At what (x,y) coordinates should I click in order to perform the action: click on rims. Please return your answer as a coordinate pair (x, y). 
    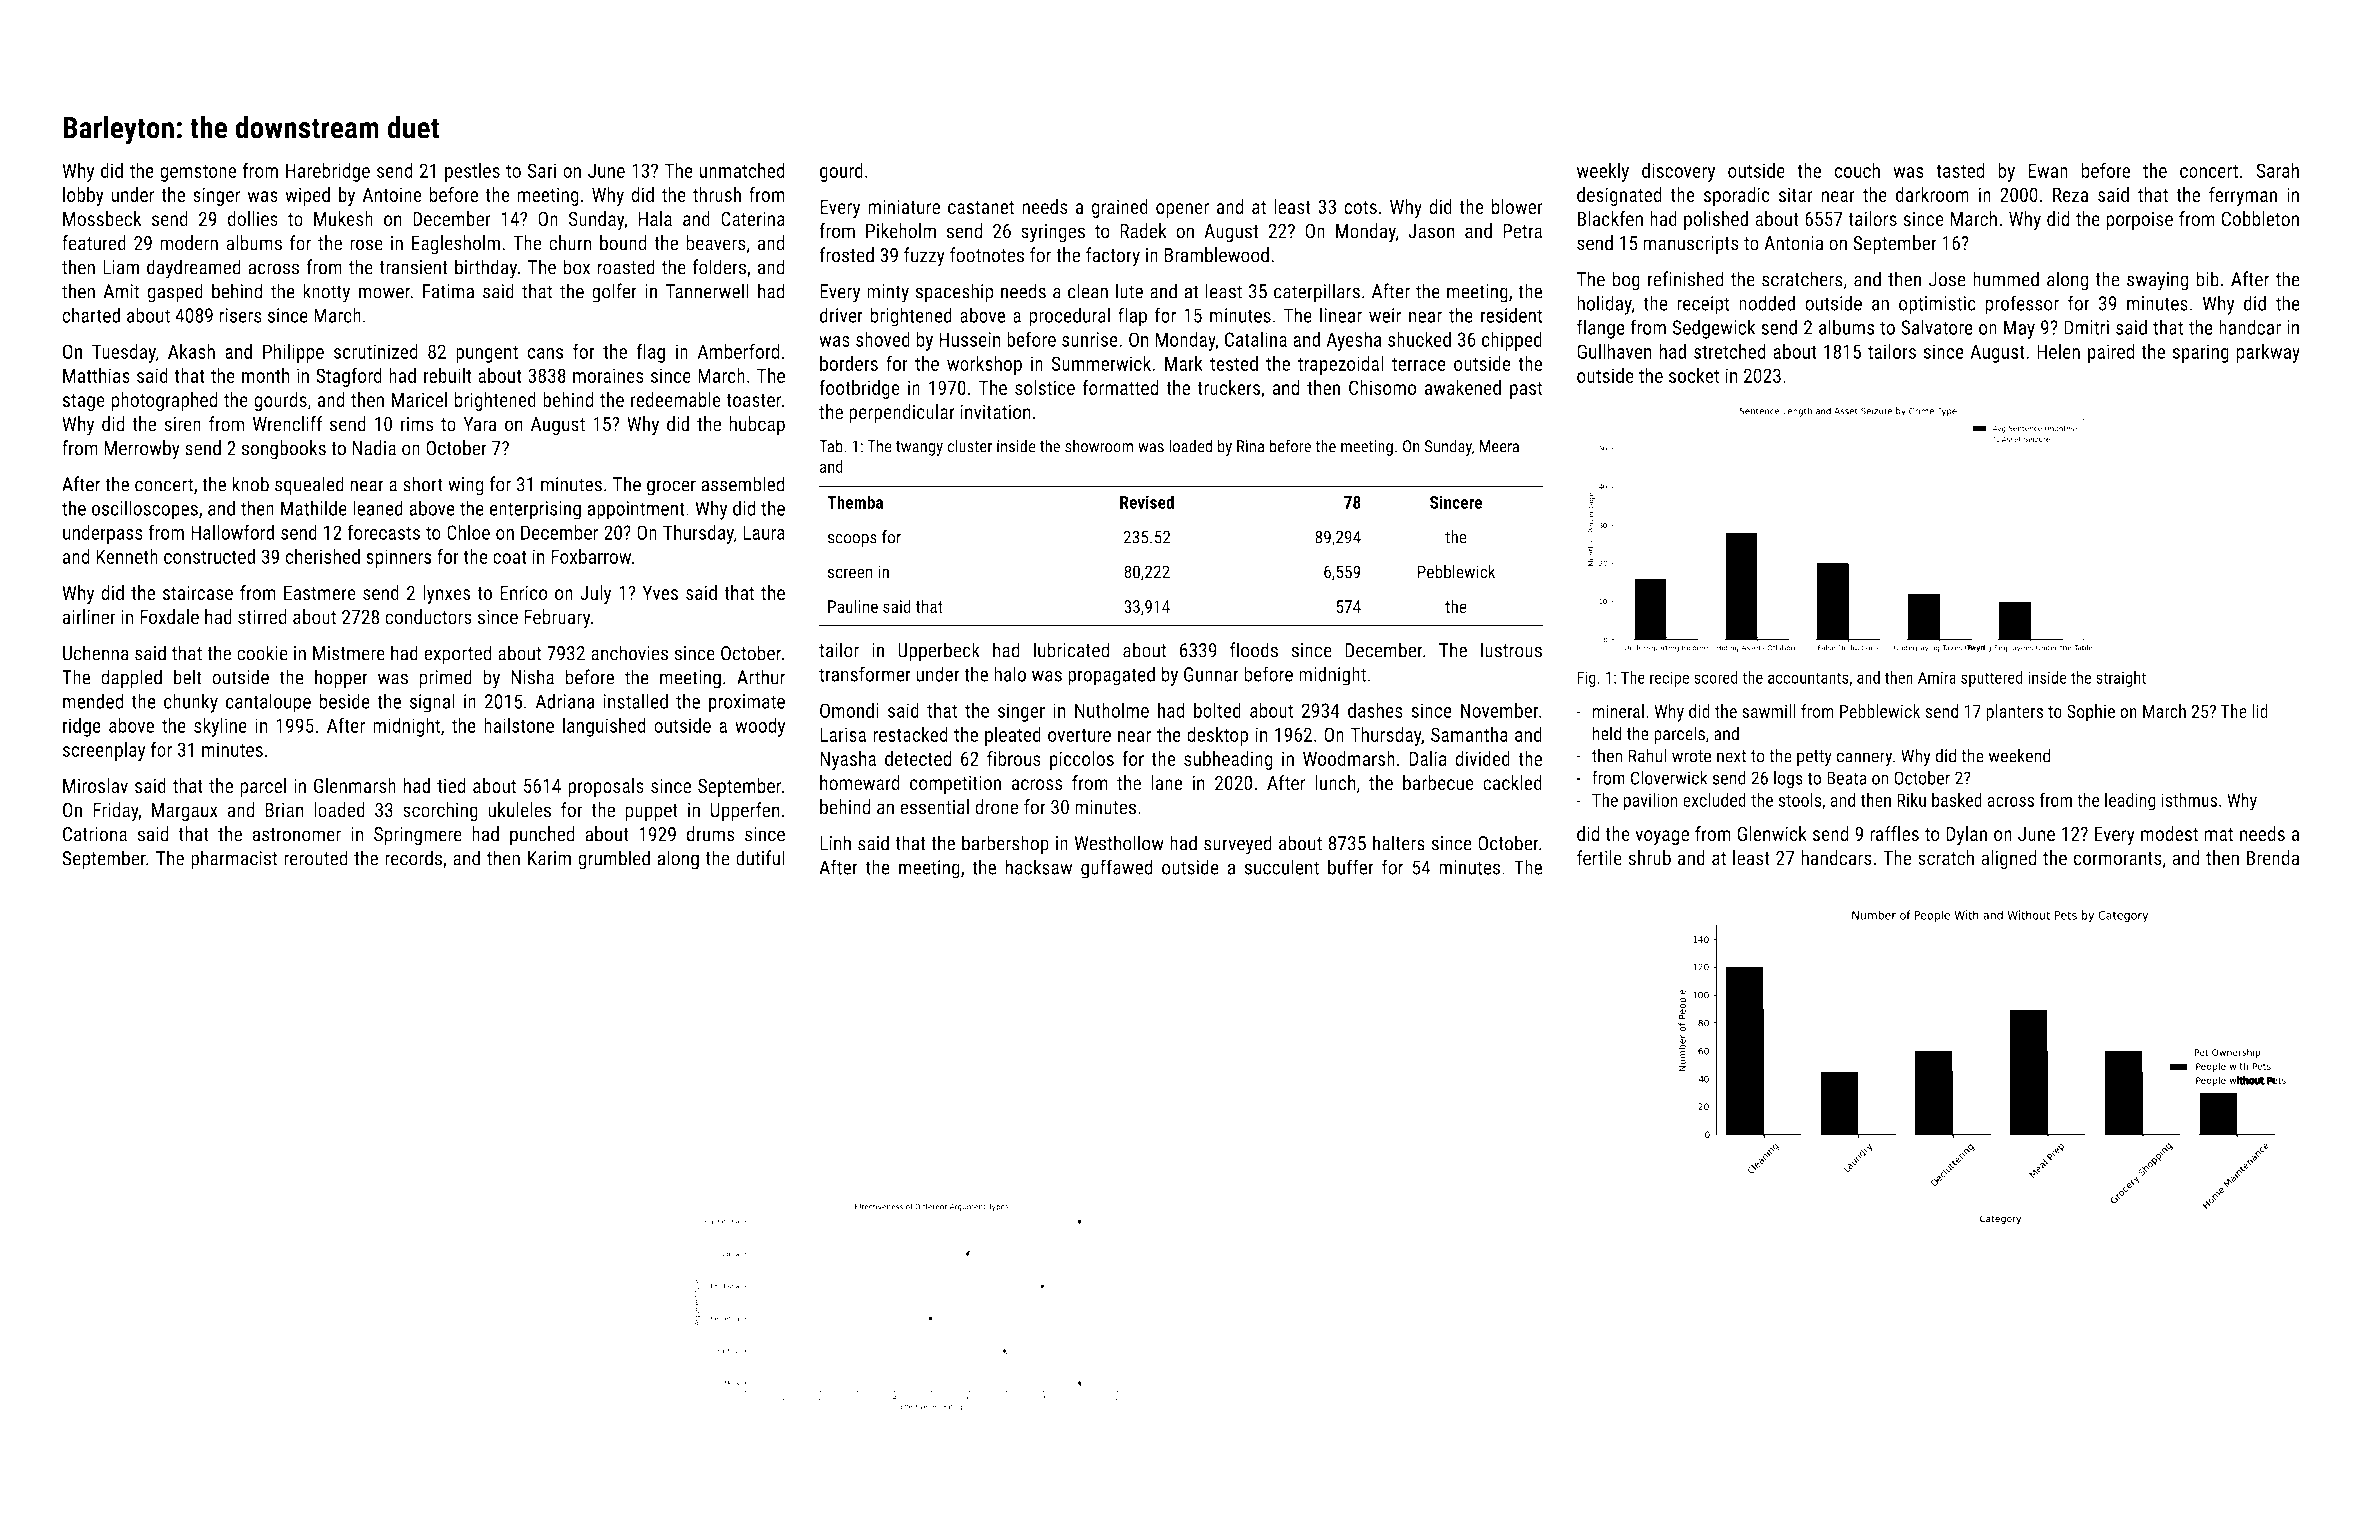
    Looking at the image, I should click on (417, 424).
